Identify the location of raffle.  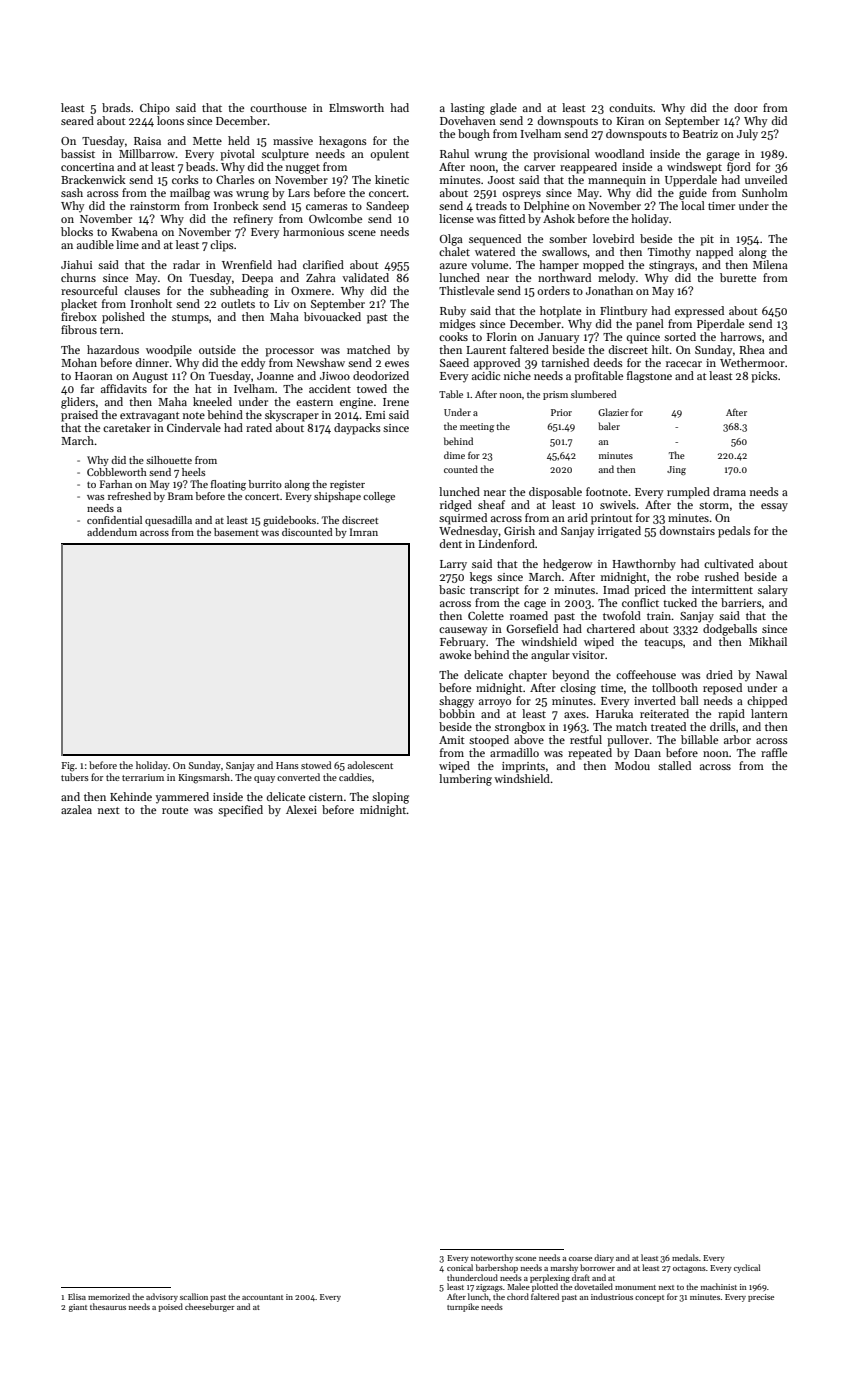
(774, 752).
